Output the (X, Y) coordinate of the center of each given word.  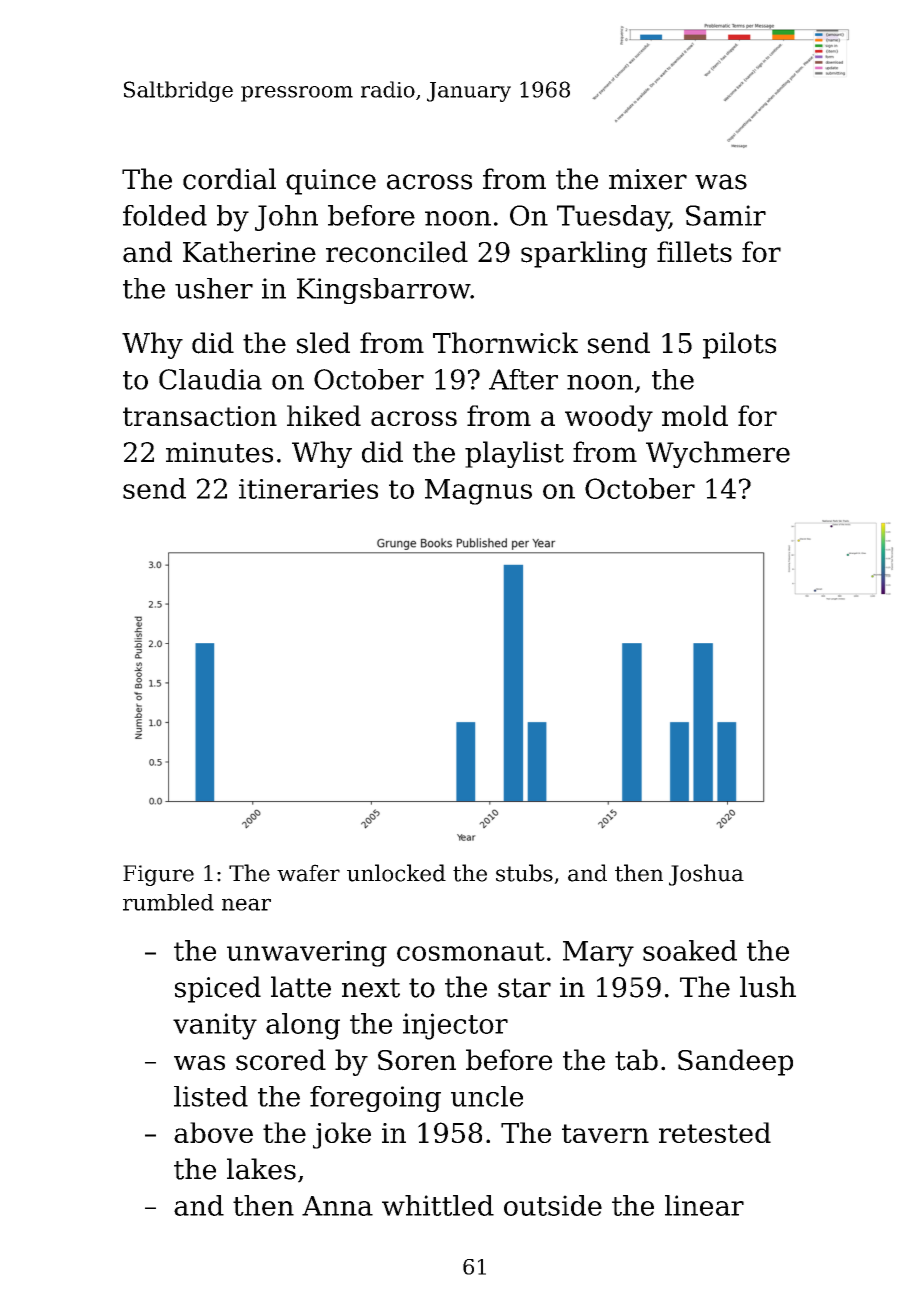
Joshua (706, 875)
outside (553, 1205)
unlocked (396, 873)
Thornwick (505, 343)
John (286, 218)
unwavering (307, 954)
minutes (219, 452)
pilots (739, 345)
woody (609, 418)
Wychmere (718, 454)
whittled (438, 1205)
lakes (261, 1169)
